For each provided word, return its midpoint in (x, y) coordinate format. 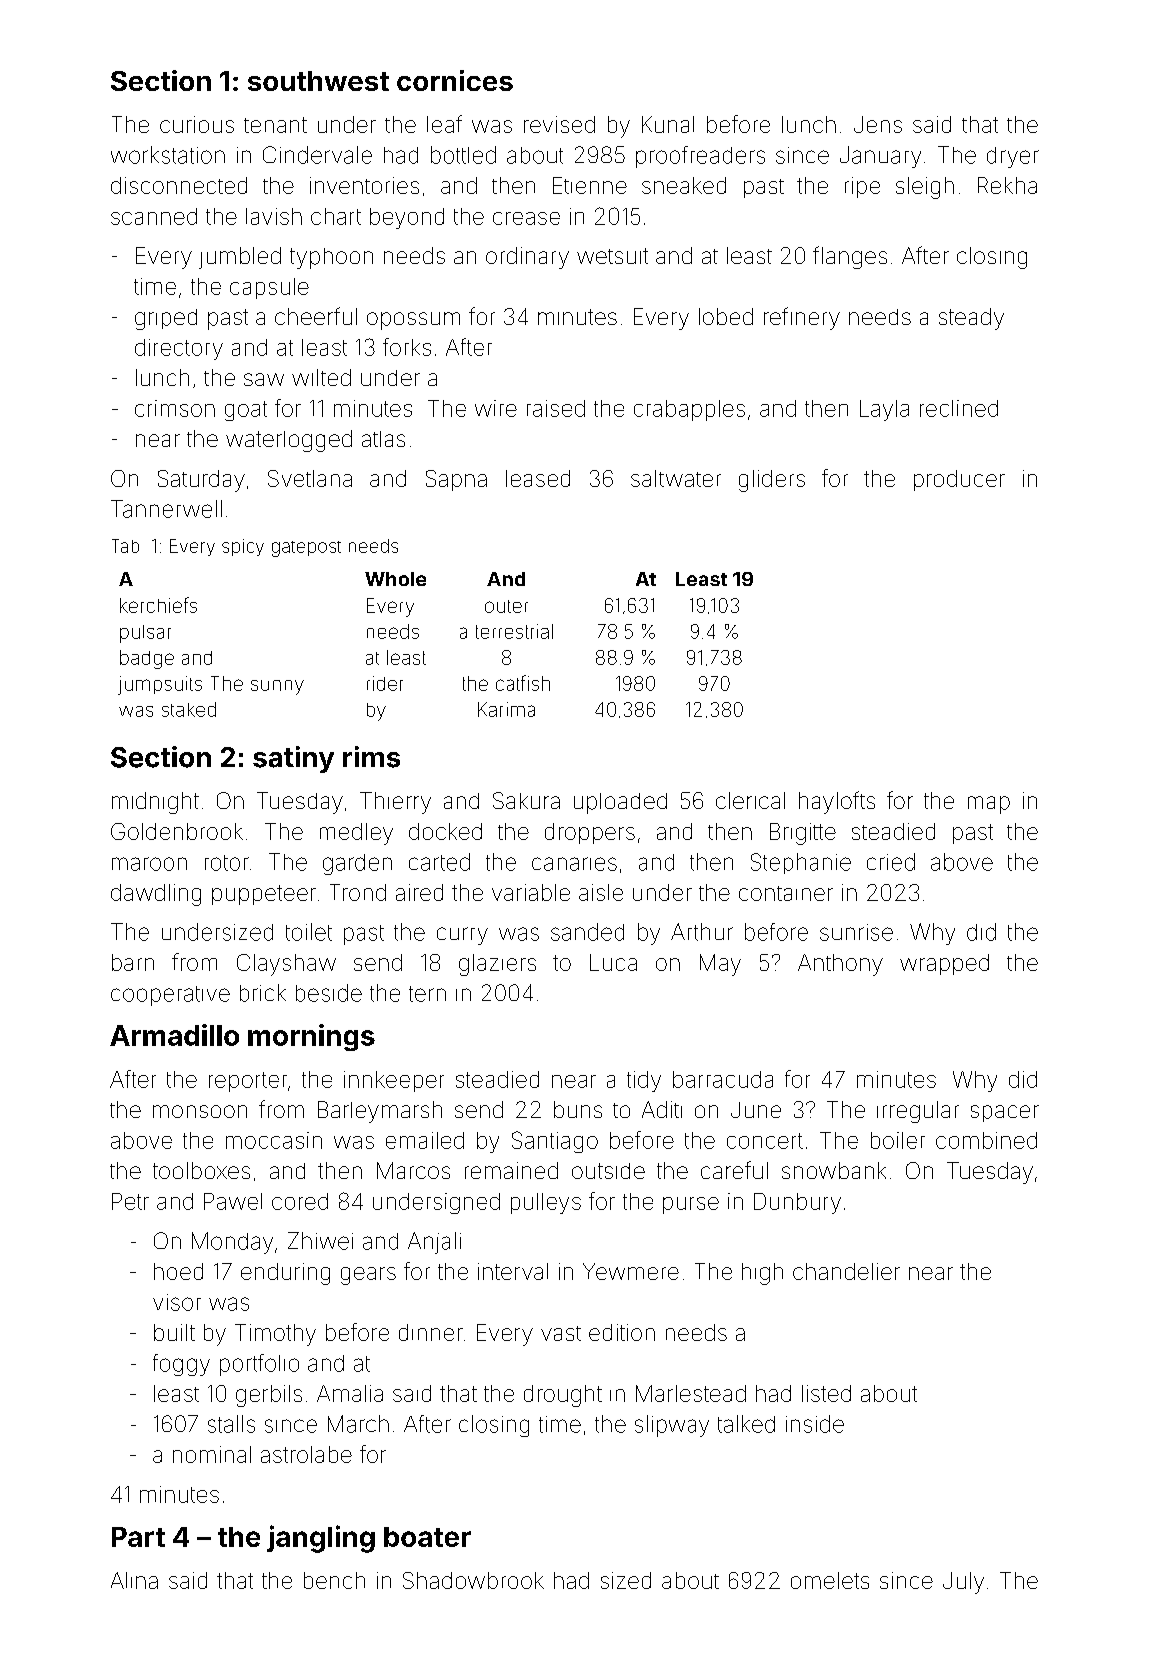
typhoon (331, 258)
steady (971, 319)
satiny (293, 759)
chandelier (846, 1271)
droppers (590, 833)
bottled (463, 155)
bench (334, 1580)
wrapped (944, 964)
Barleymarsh (380, 1112)
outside (608, 1171)
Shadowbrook (473, 1580)
